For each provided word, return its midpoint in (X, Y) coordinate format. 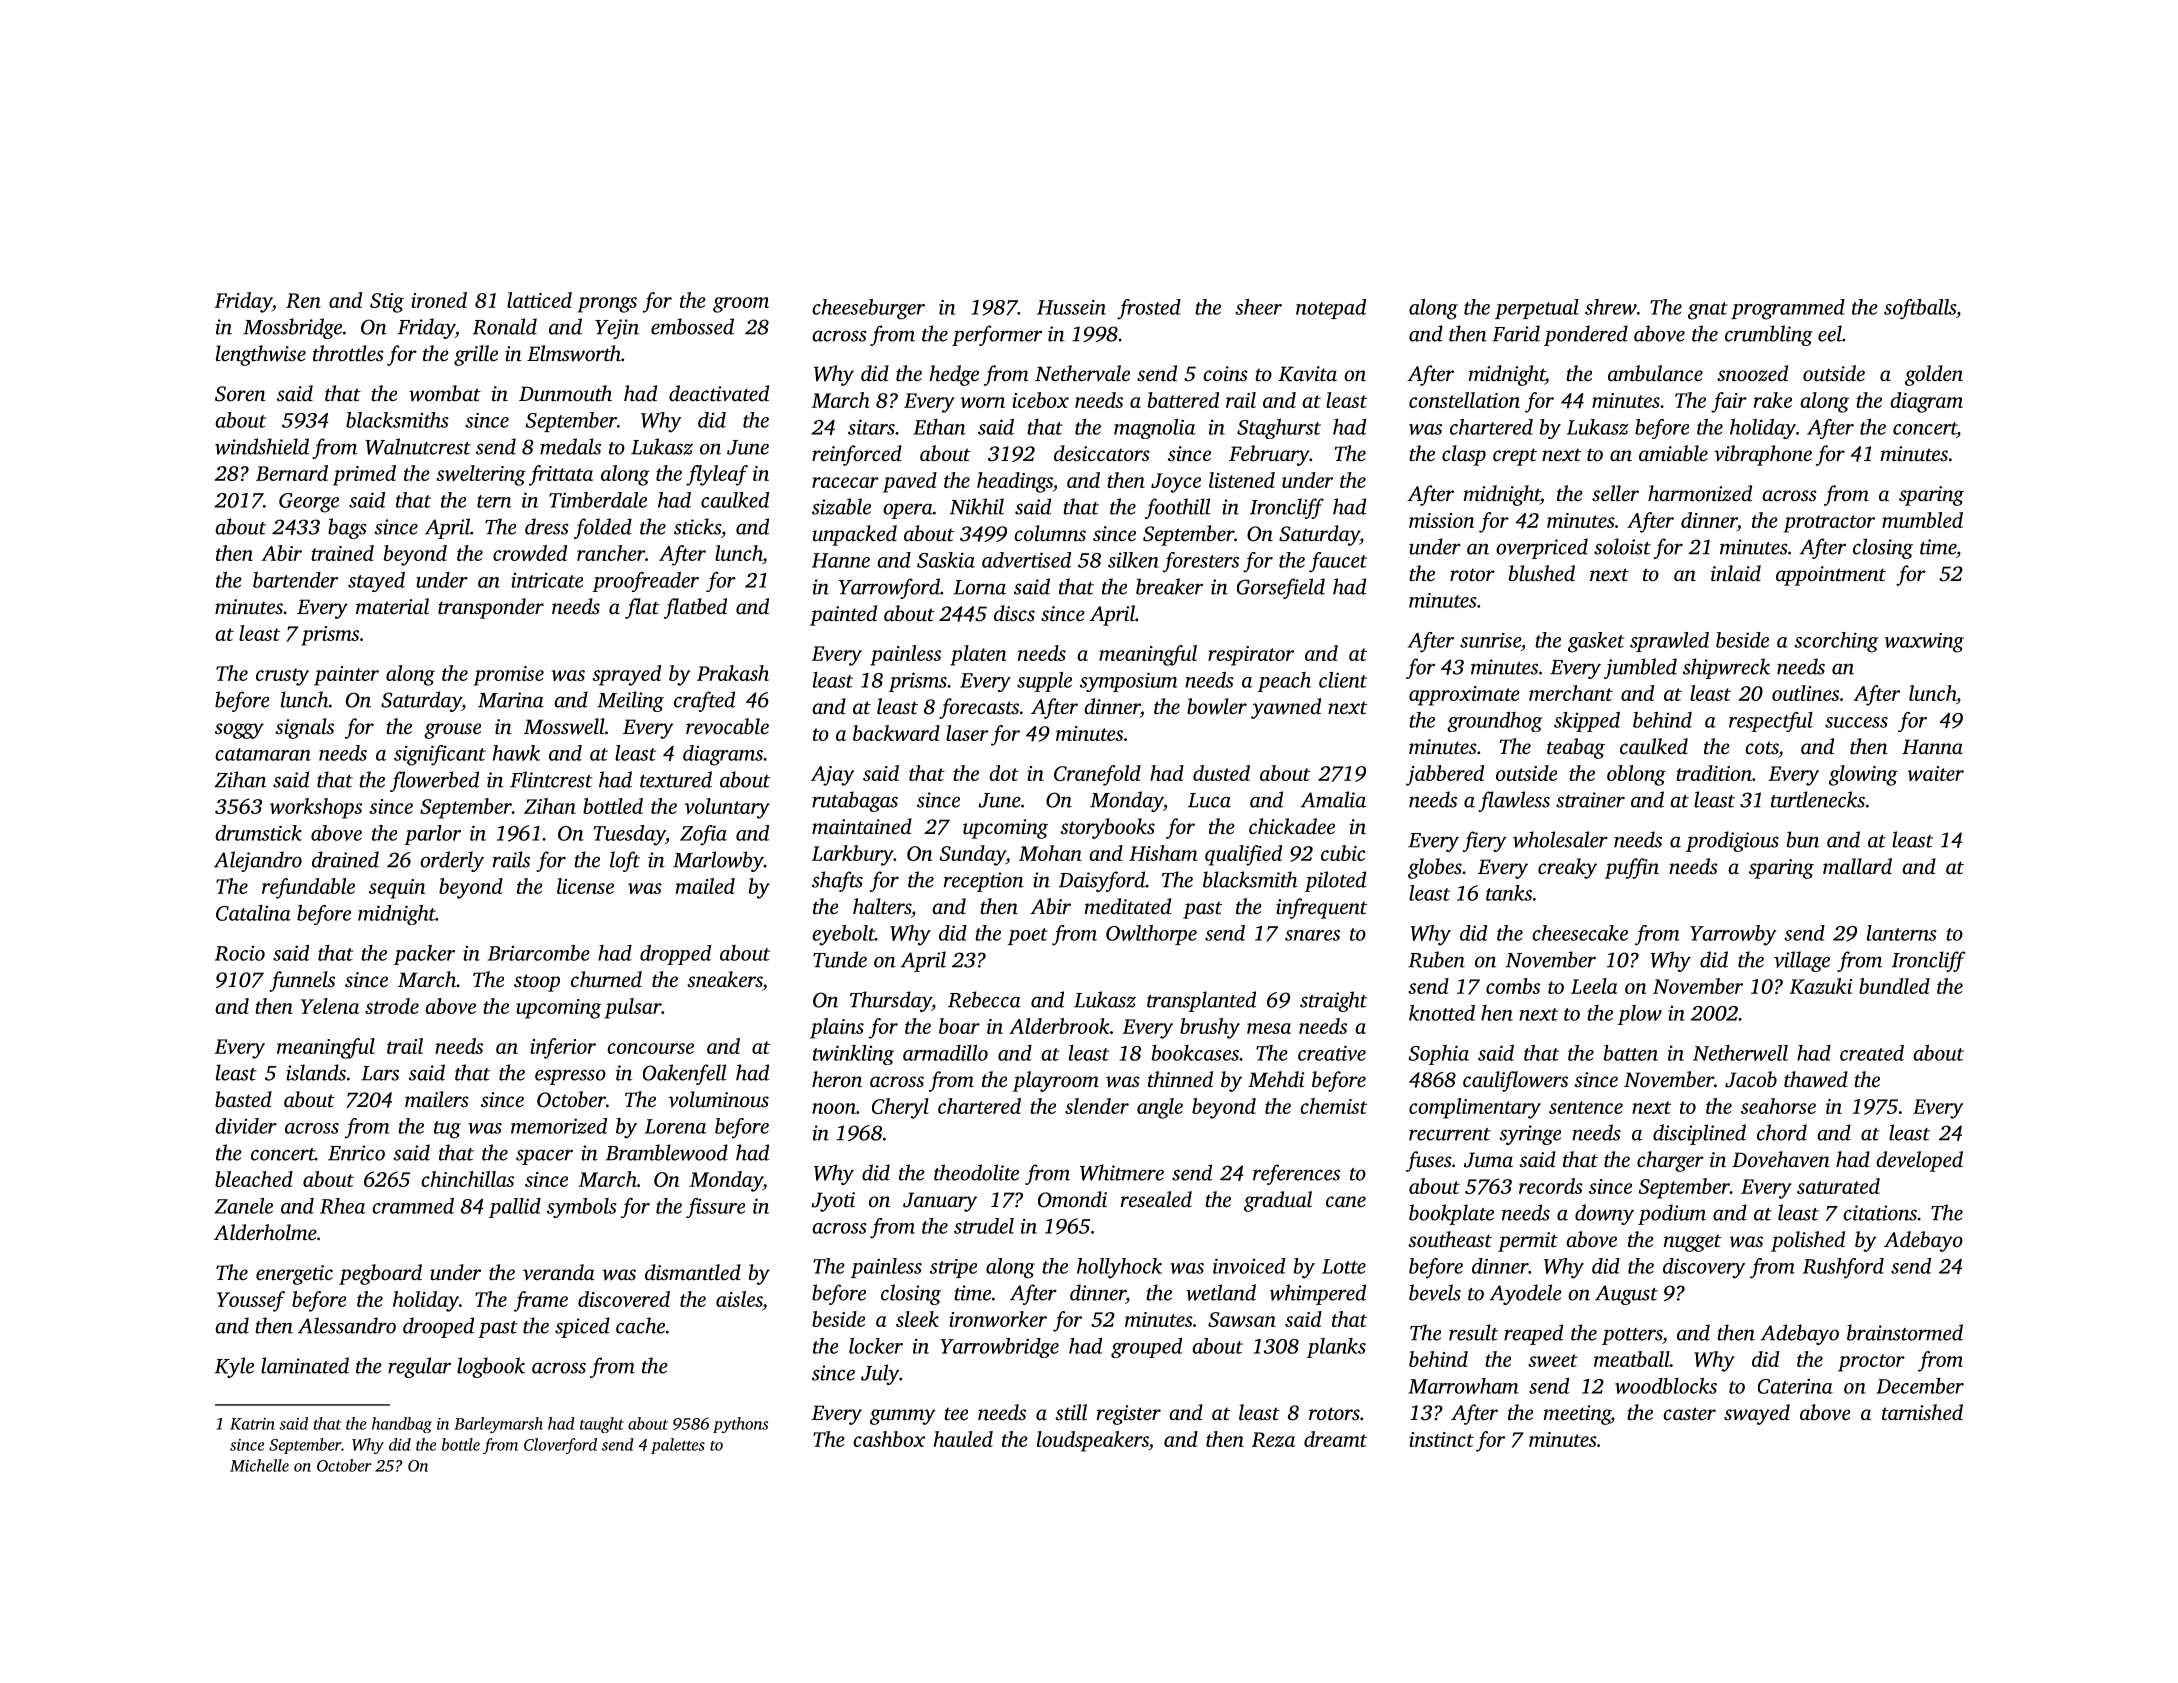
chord (1782, 1132)
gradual (1278, 1201)
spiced (582, 1327)
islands (316, 1072)
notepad (1331, 309)
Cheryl (900, 1108)
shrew (1611, 307)
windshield (262, 446)
